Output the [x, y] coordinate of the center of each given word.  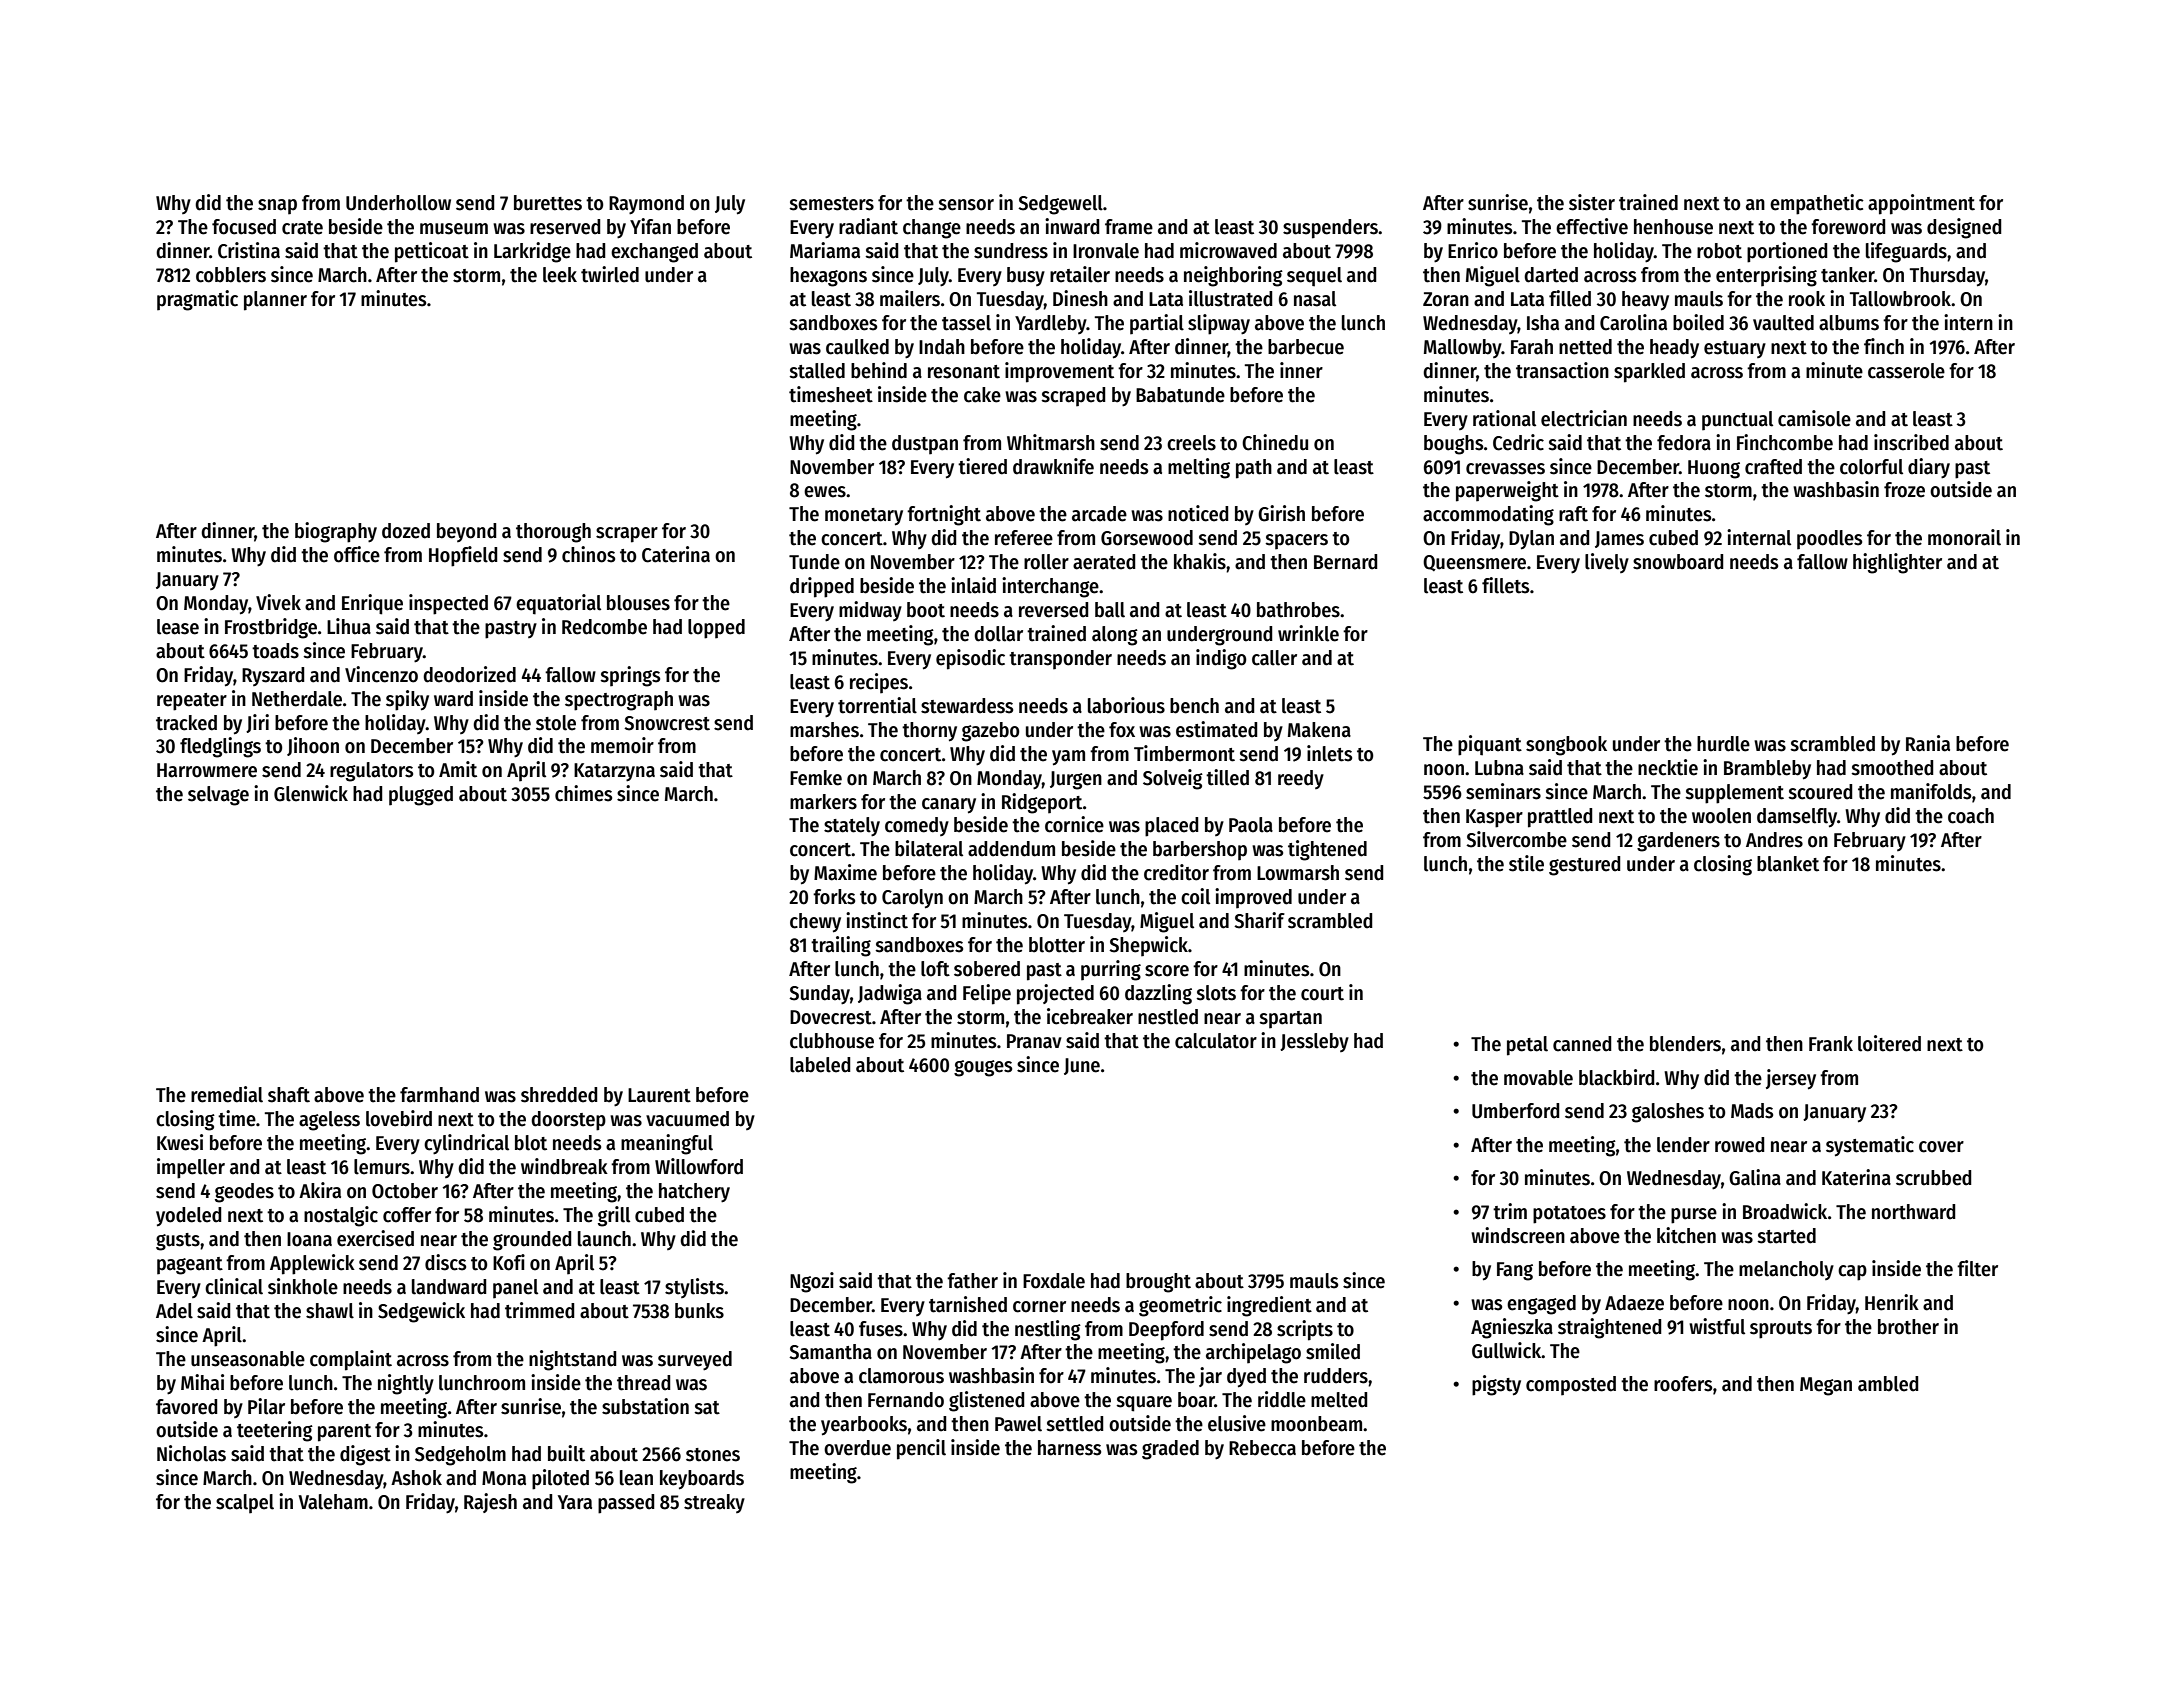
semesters [831, 204]
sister [1592, 202]
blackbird [1617, 1077]
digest [365, 1455]
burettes [548, 203]
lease [178, 627]
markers [823, 802]
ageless [329, 1121]
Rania [1928, 743]
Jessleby [1314, 1042]
